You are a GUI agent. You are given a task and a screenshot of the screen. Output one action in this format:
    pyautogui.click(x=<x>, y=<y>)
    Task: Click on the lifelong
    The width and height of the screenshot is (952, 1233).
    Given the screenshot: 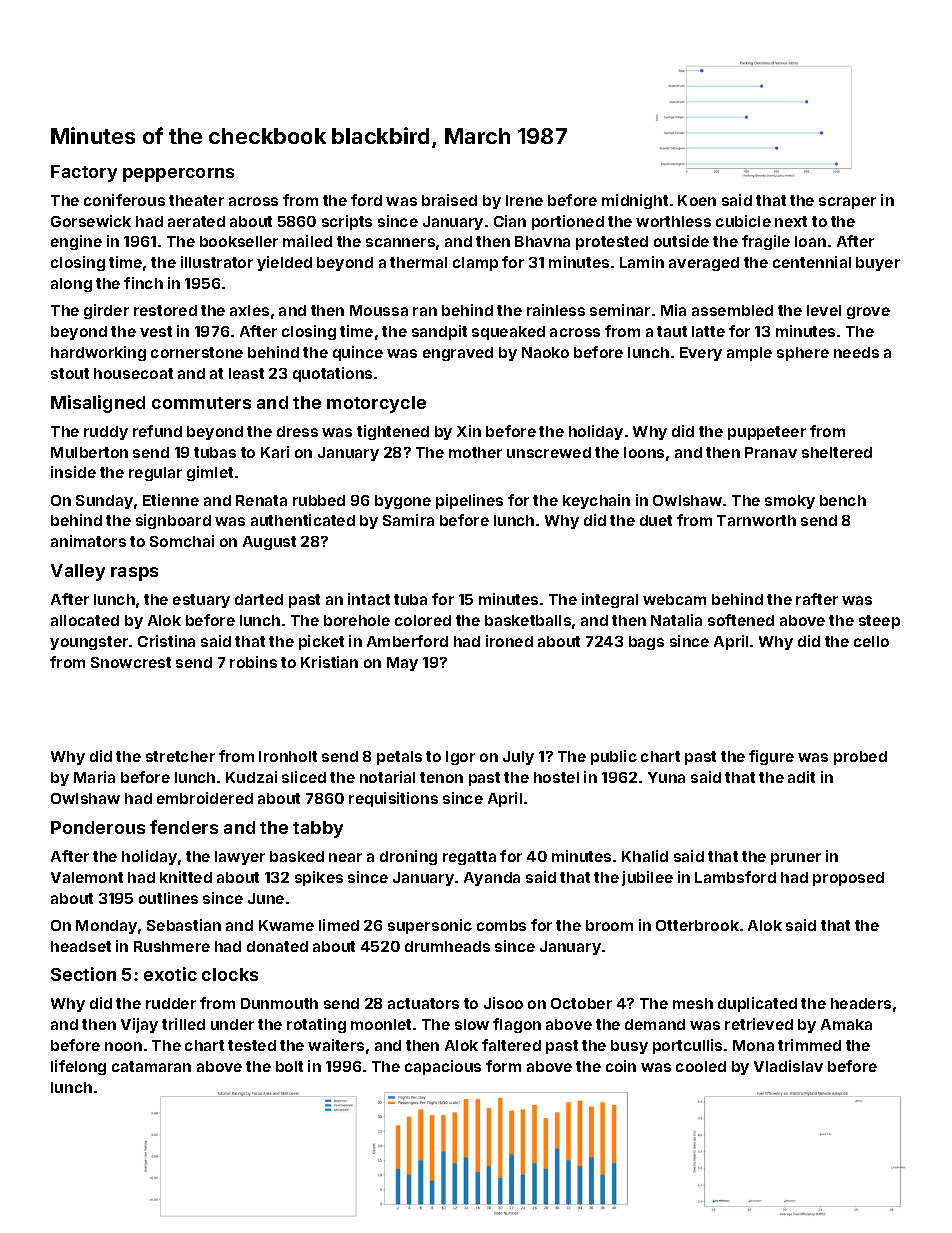 What is the action you would take?
    pyautogui.click(x=78, y=1067)
